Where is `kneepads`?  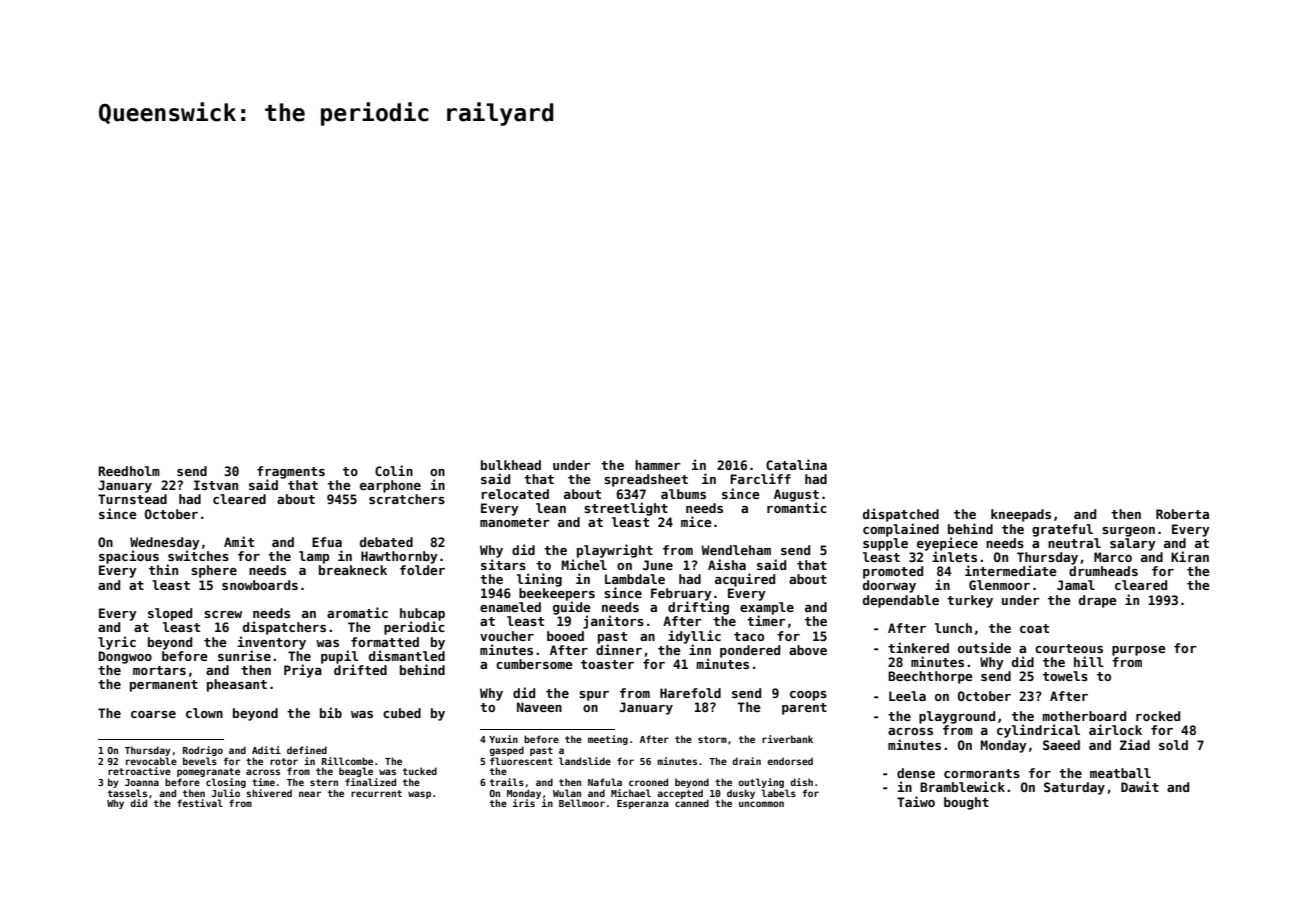 kneepads is located at coordinates (1021, 515).
